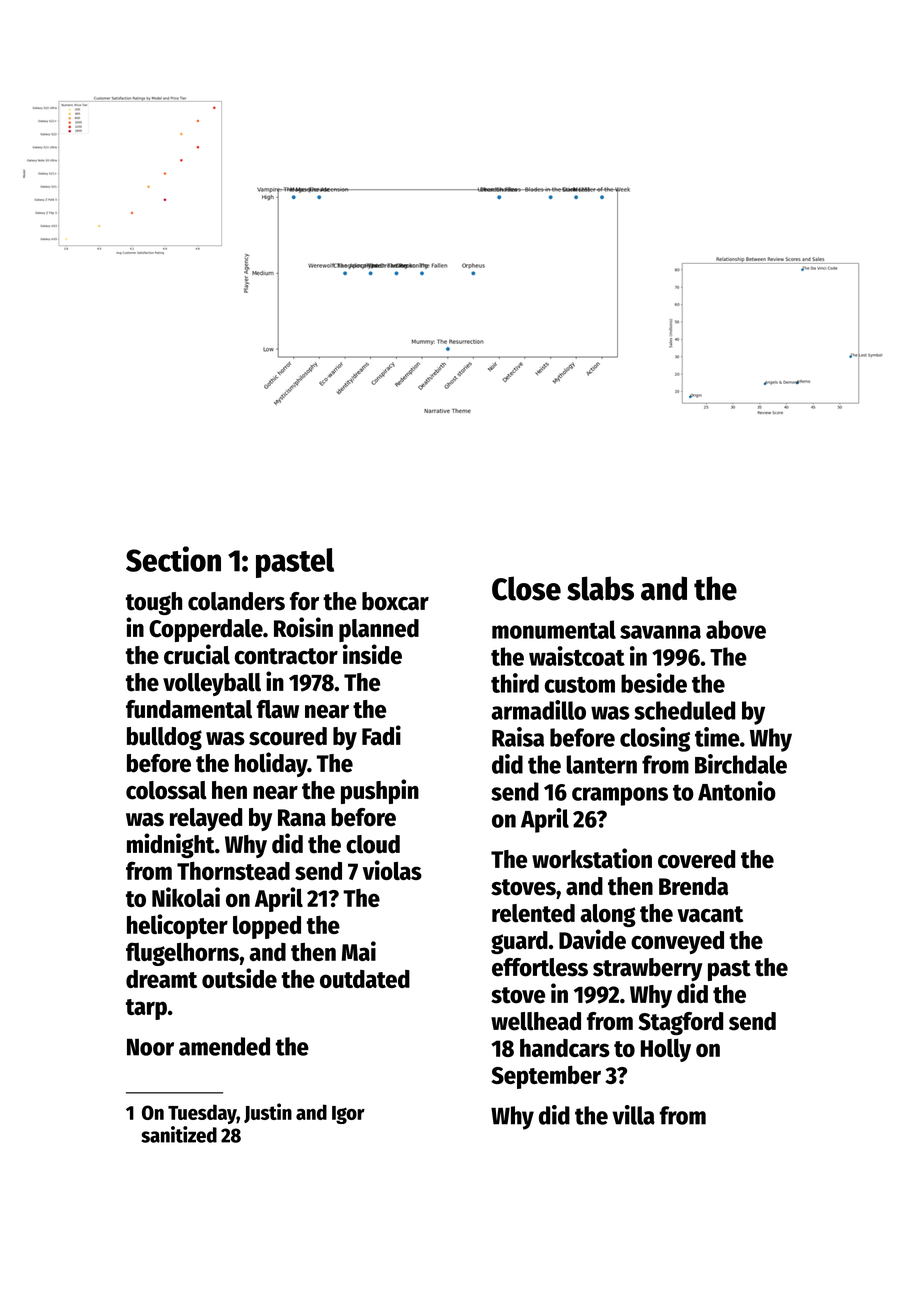  I want to click on beside, so click(654, 683).
